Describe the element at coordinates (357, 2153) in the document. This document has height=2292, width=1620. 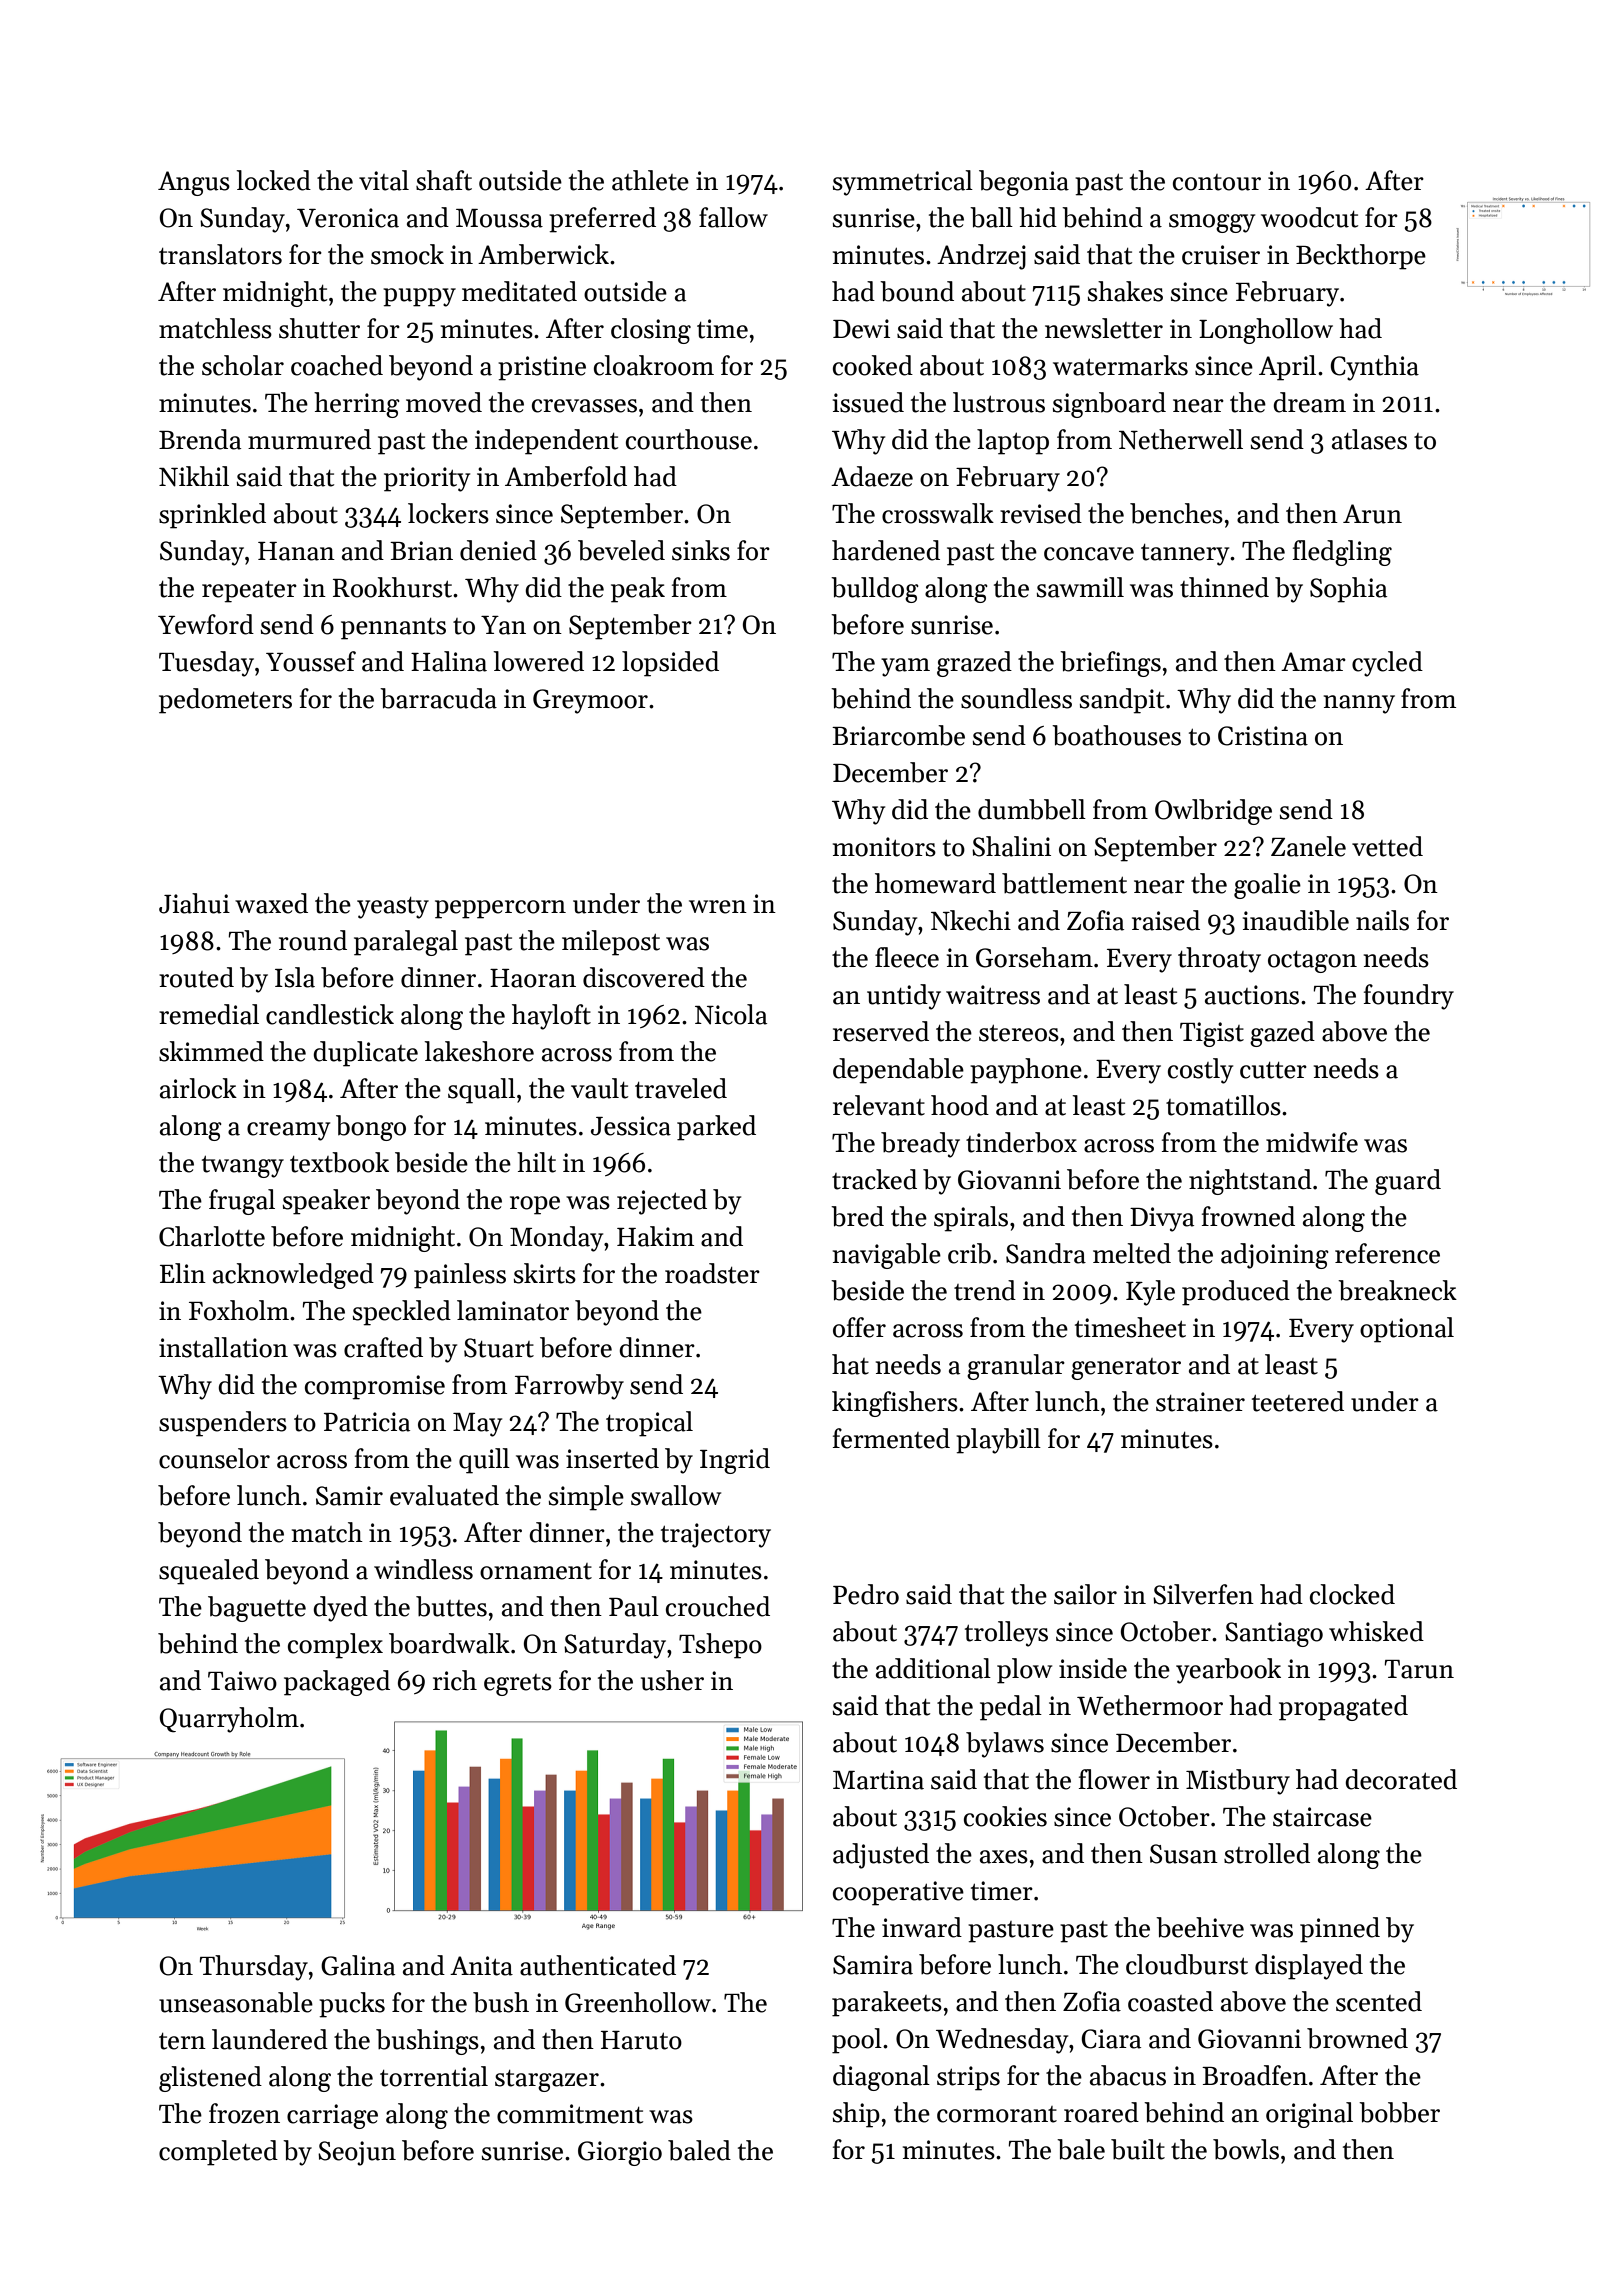
I see `Seojun` at that location.
